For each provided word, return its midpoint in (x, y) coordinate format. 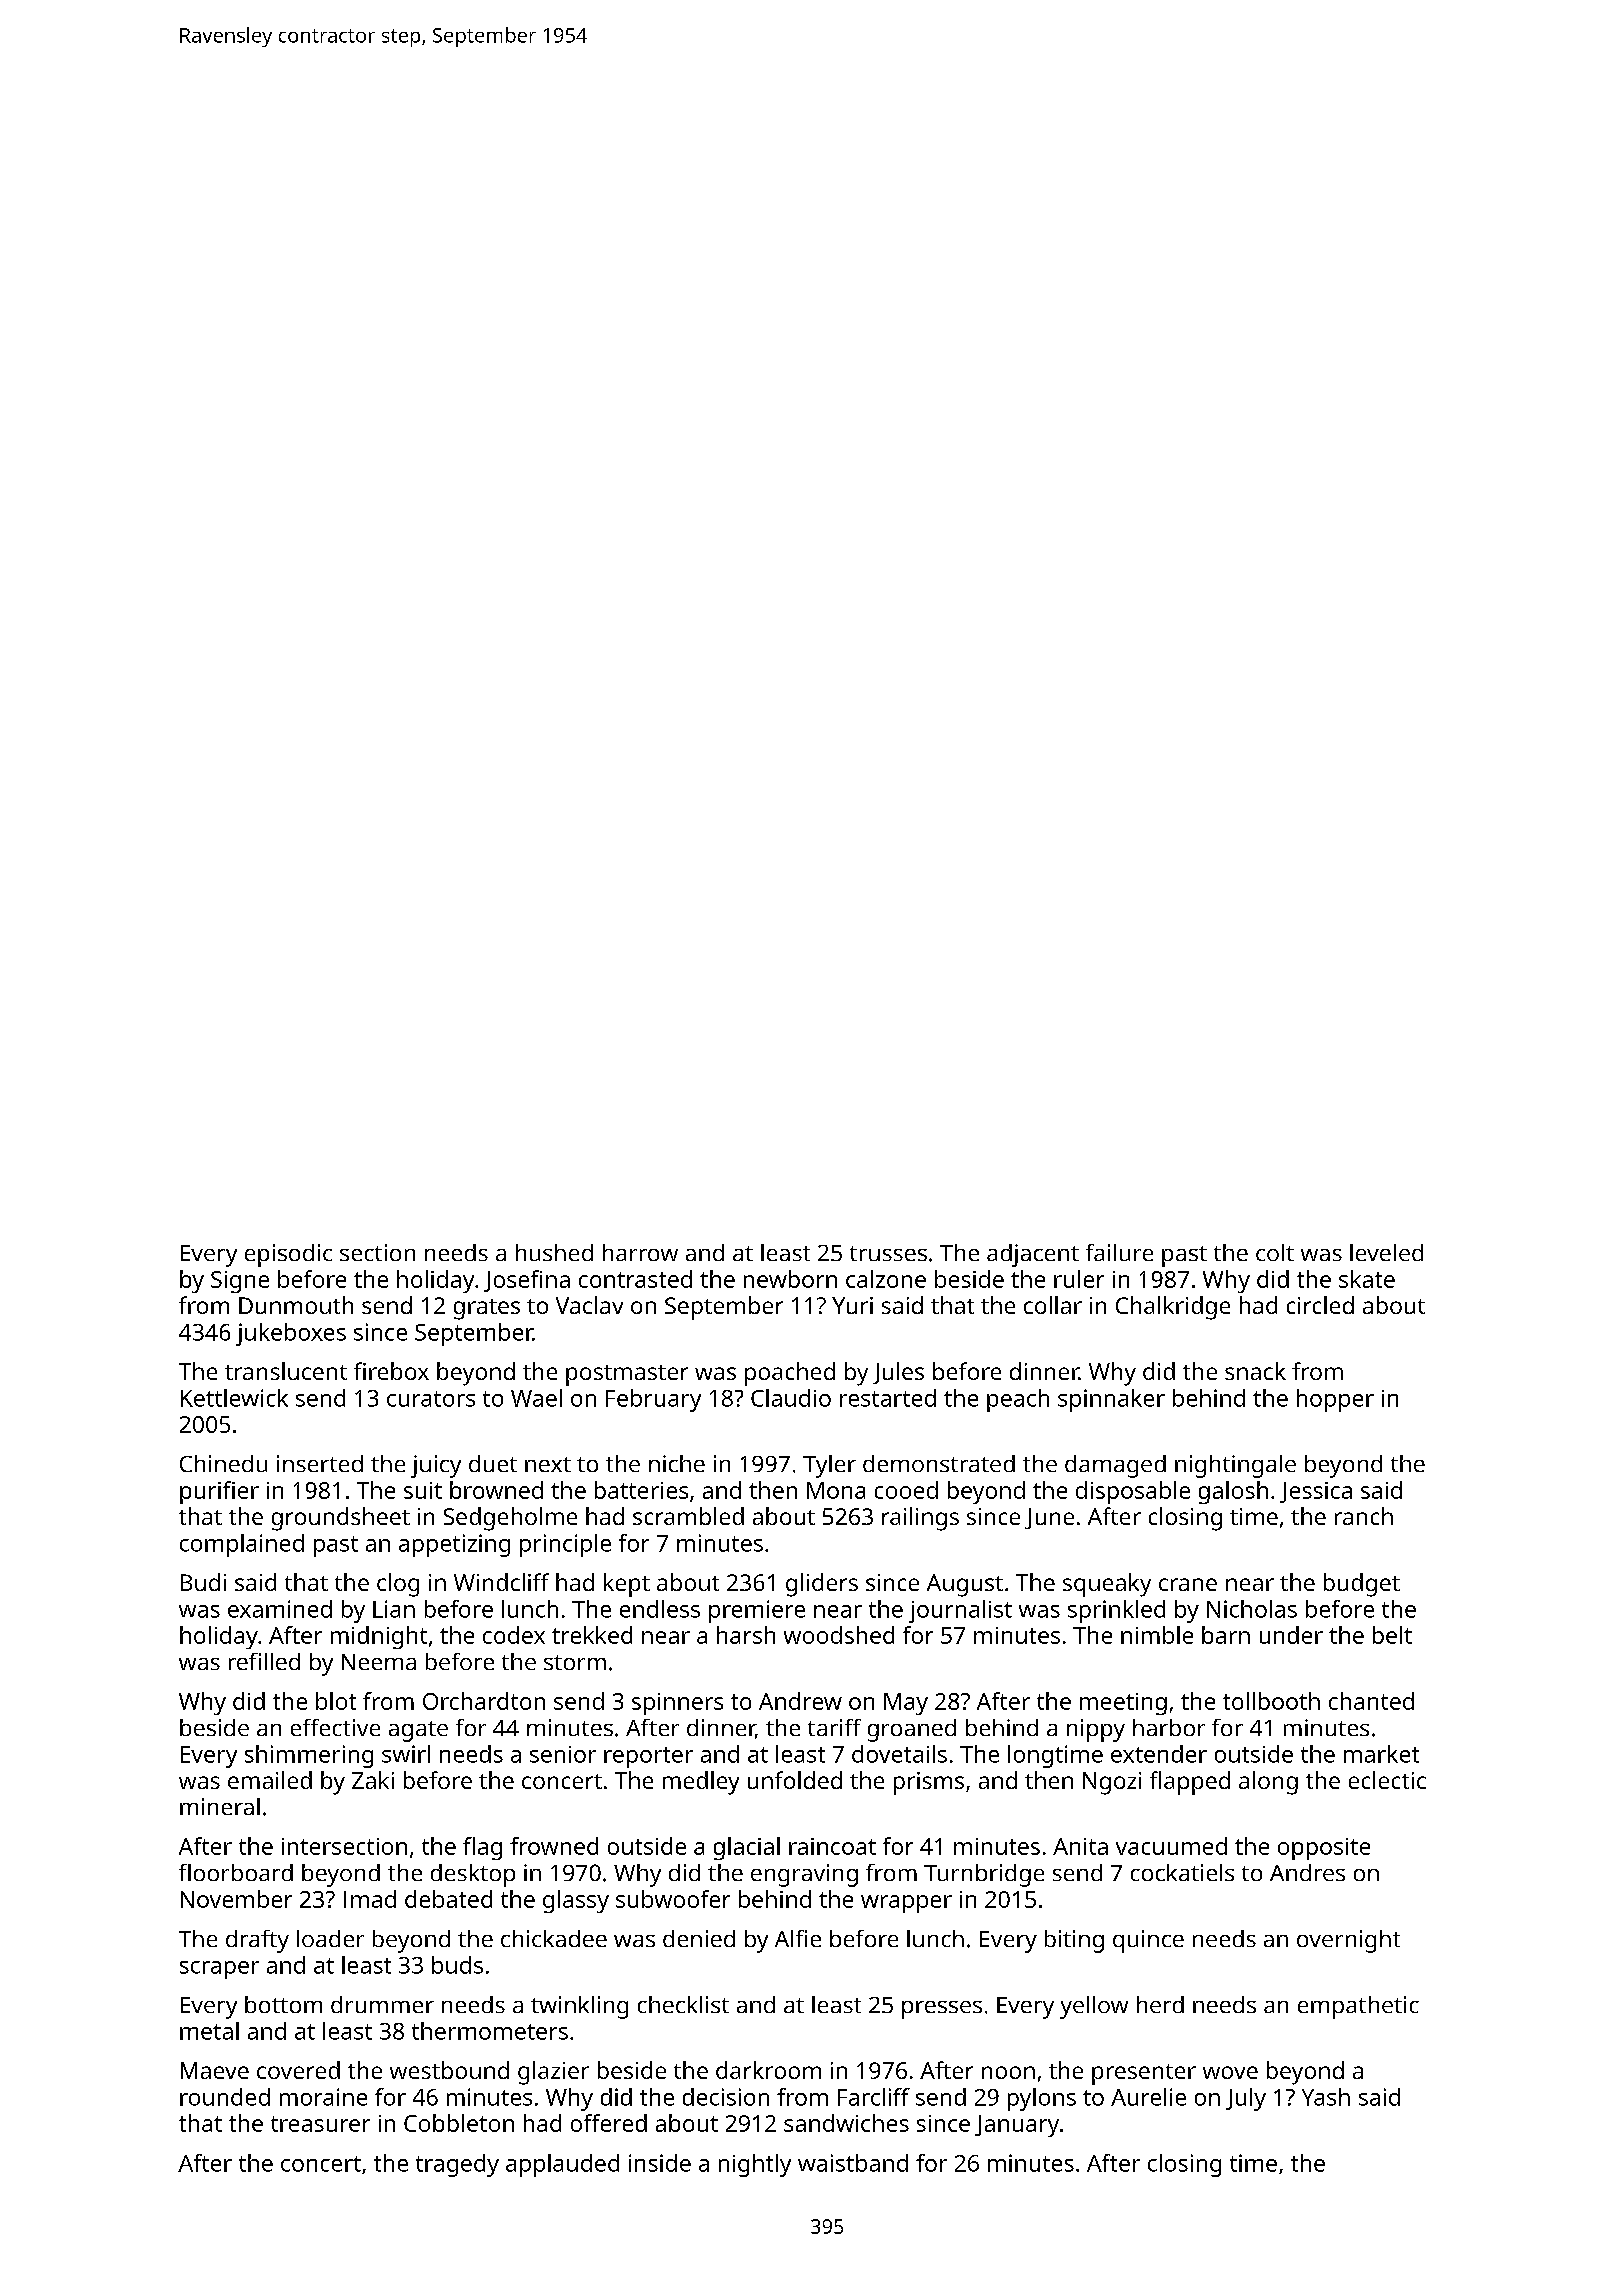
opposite (1324, 1849)
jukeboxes (291, 1334)
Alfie (798, 1938)
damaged (1115, 1466)
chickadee (554, 1938)
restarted (888, 1398)
